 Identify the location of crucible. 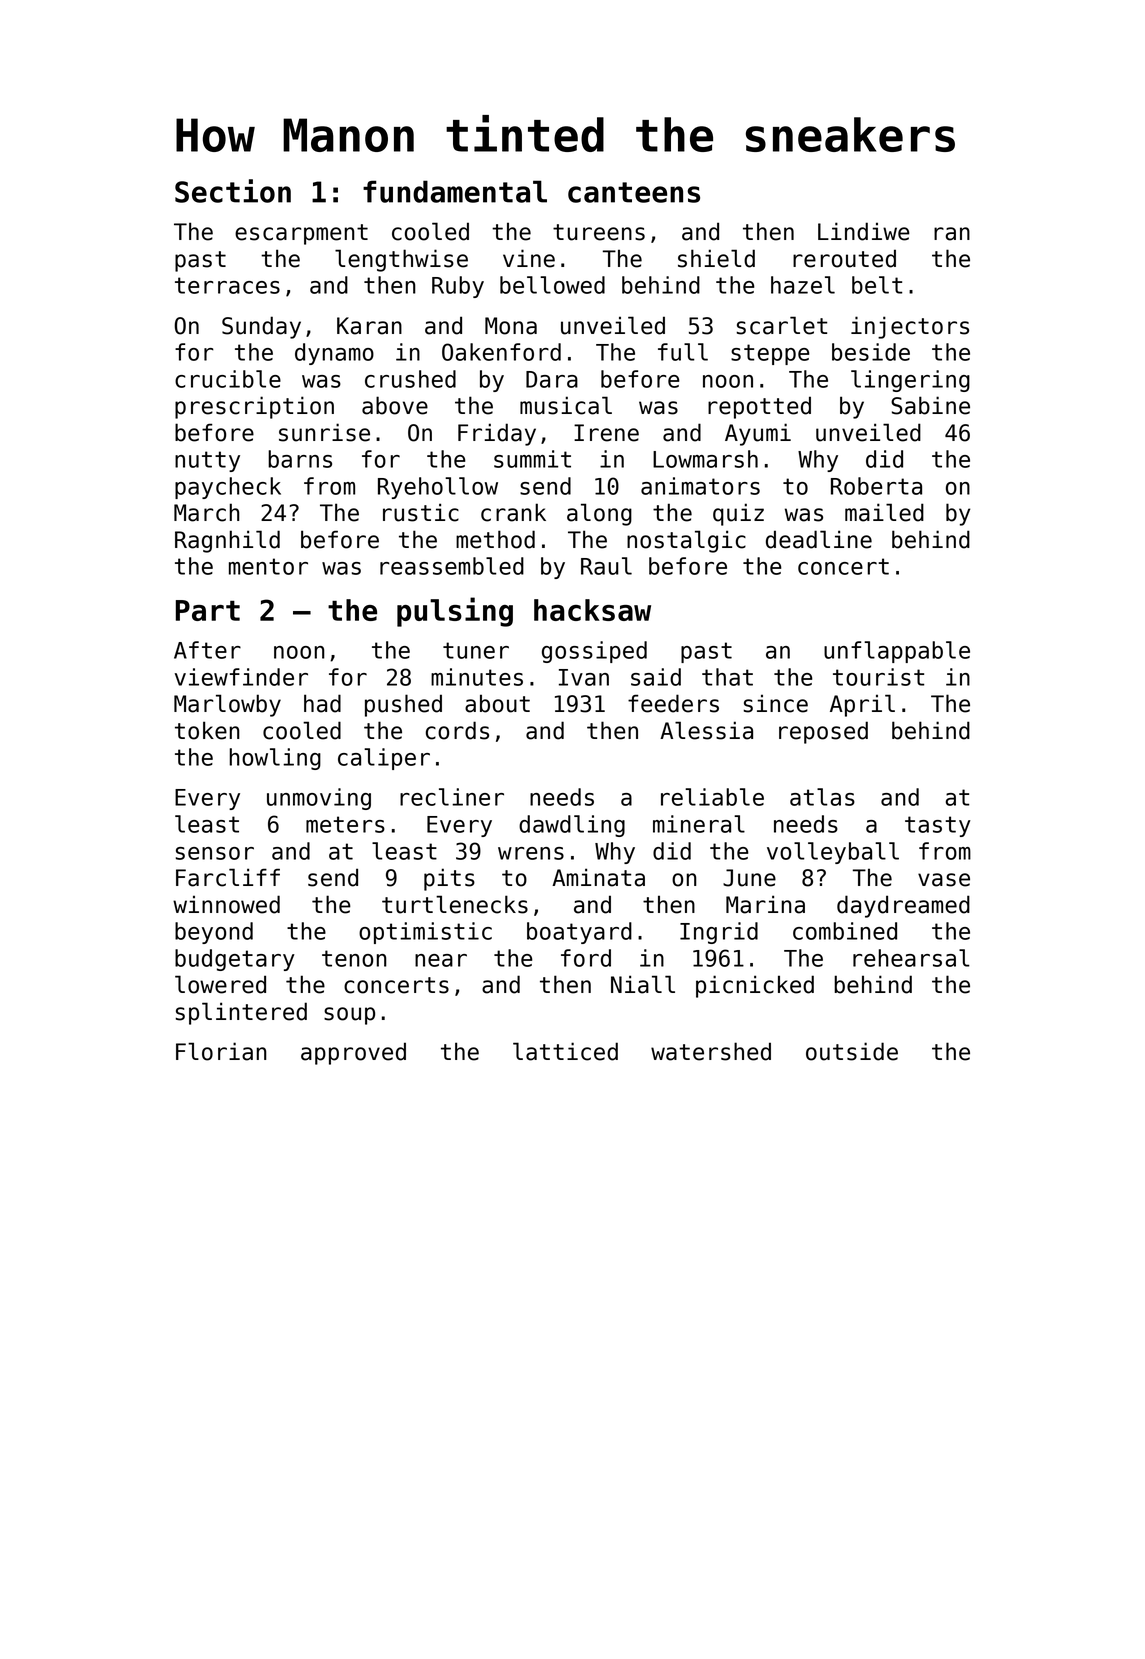
(228, 379).
